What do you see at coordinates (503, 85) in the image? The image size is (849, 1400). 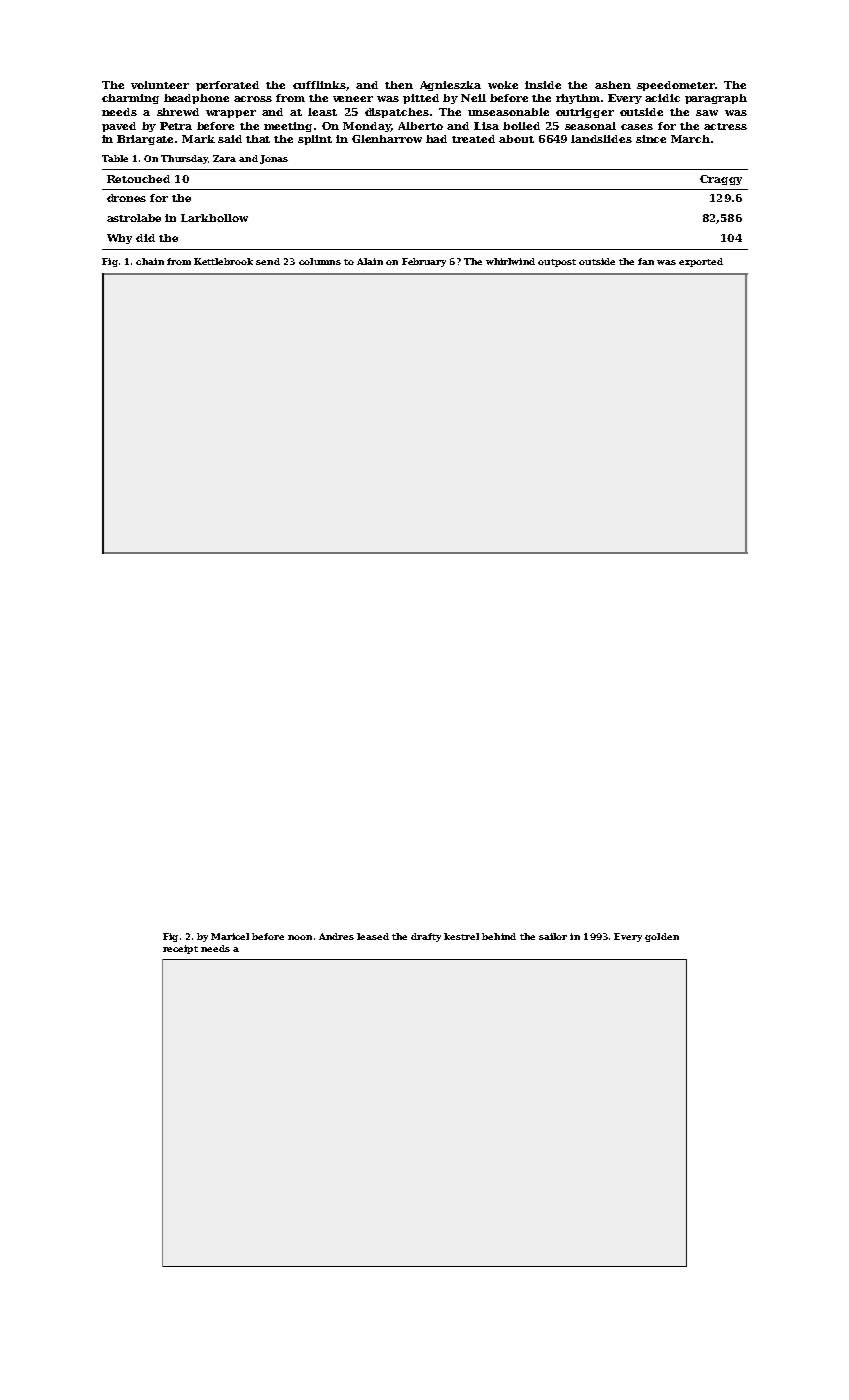 I see `woke` at bounding box center [503, 85].
